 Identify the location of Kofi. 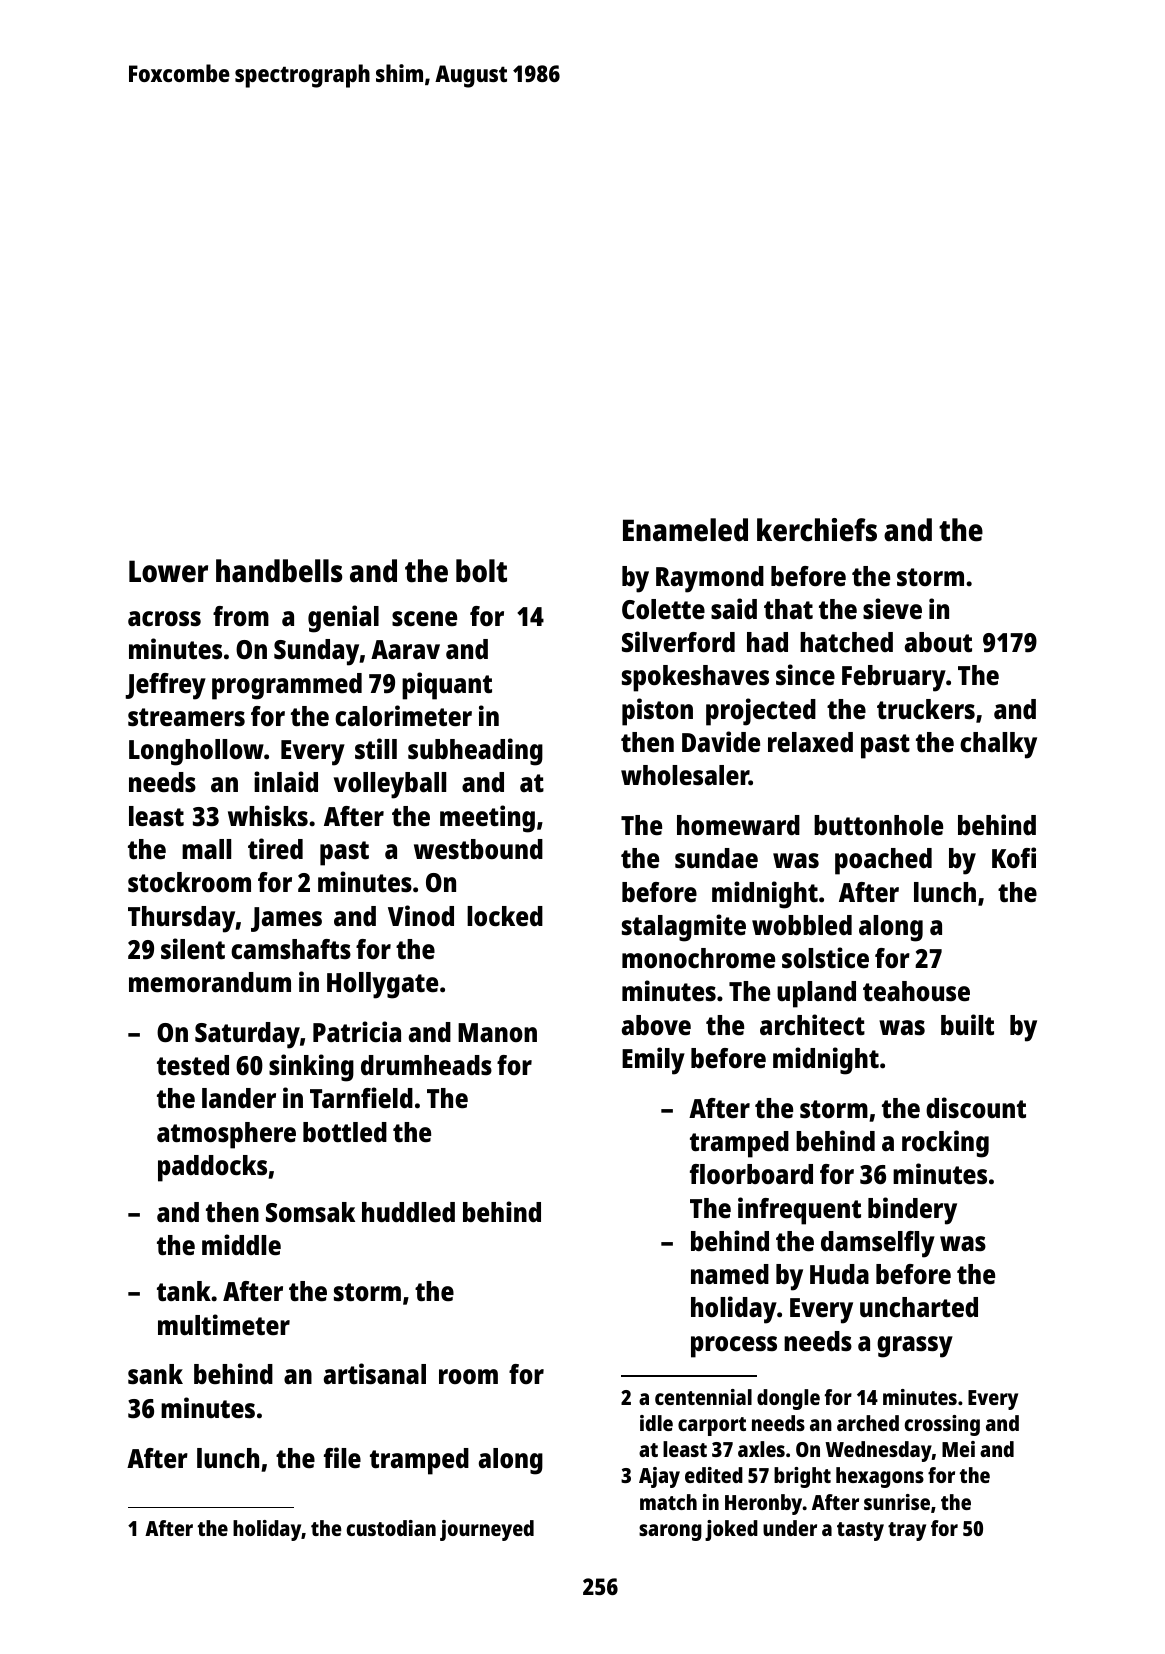
(1014, 857).
